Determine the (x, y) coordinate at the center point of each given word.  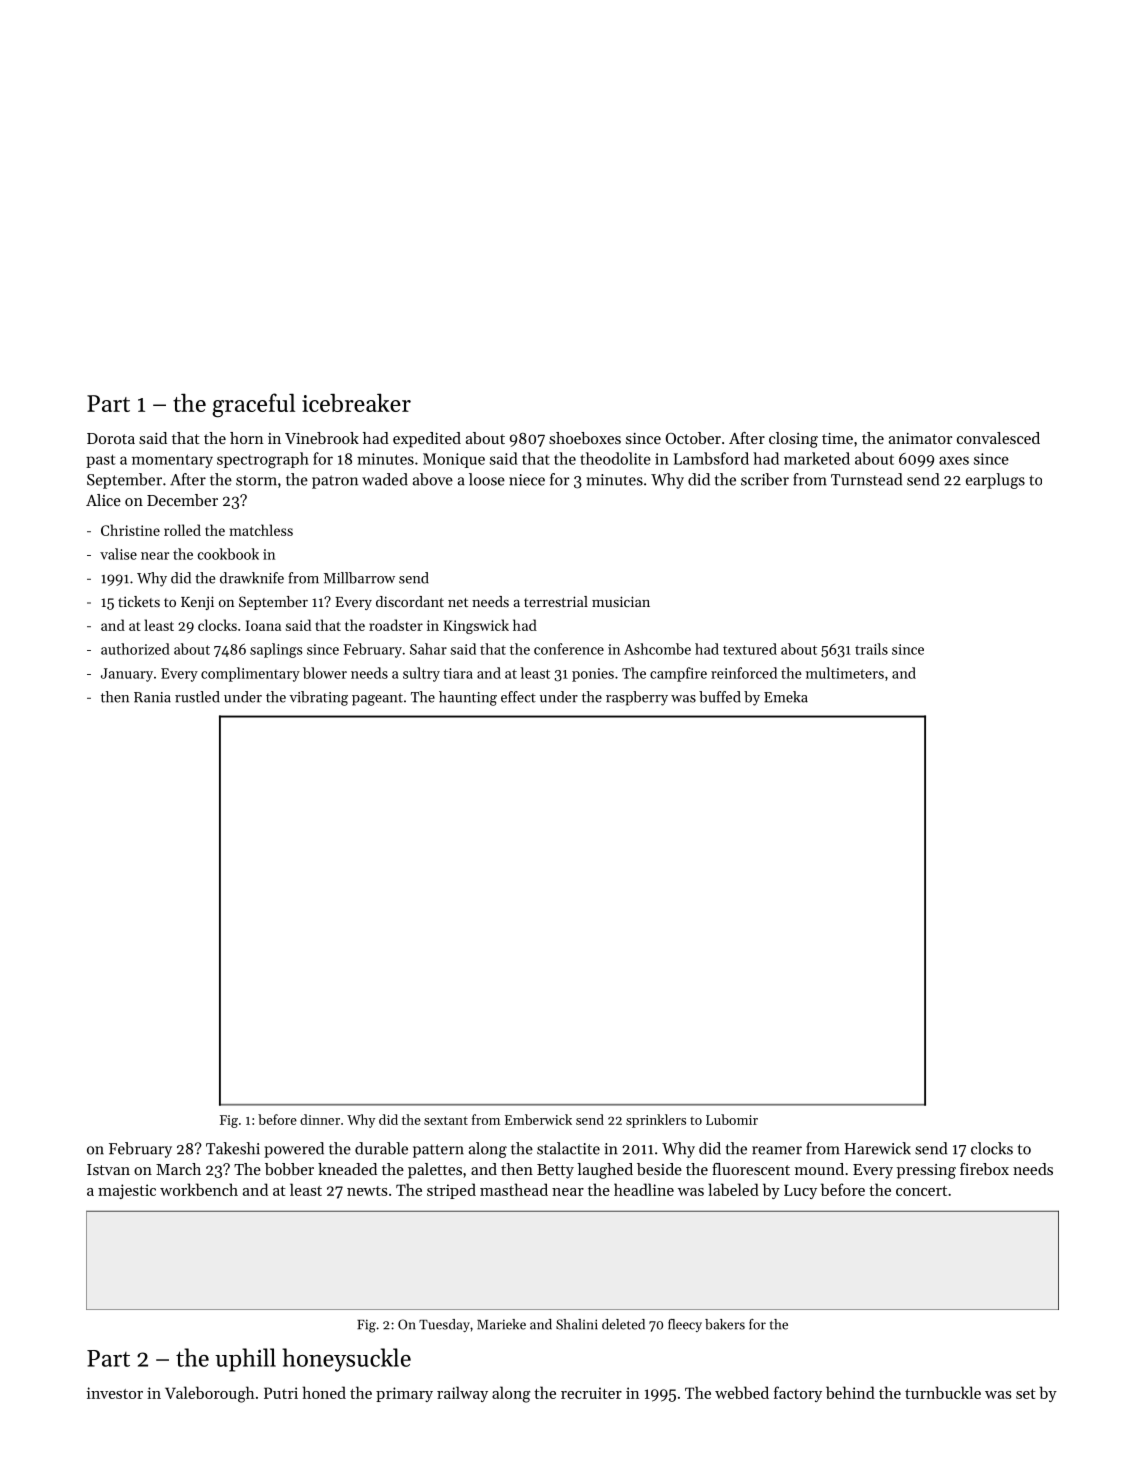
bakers (725, 1324)
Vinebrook (322, 438)
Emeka (786, 697)
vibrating (318, 698)
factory (798, 1394)
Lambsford (711, 458)
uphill (245, 1360)
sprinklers (656, 1121)
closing (793, 440)
